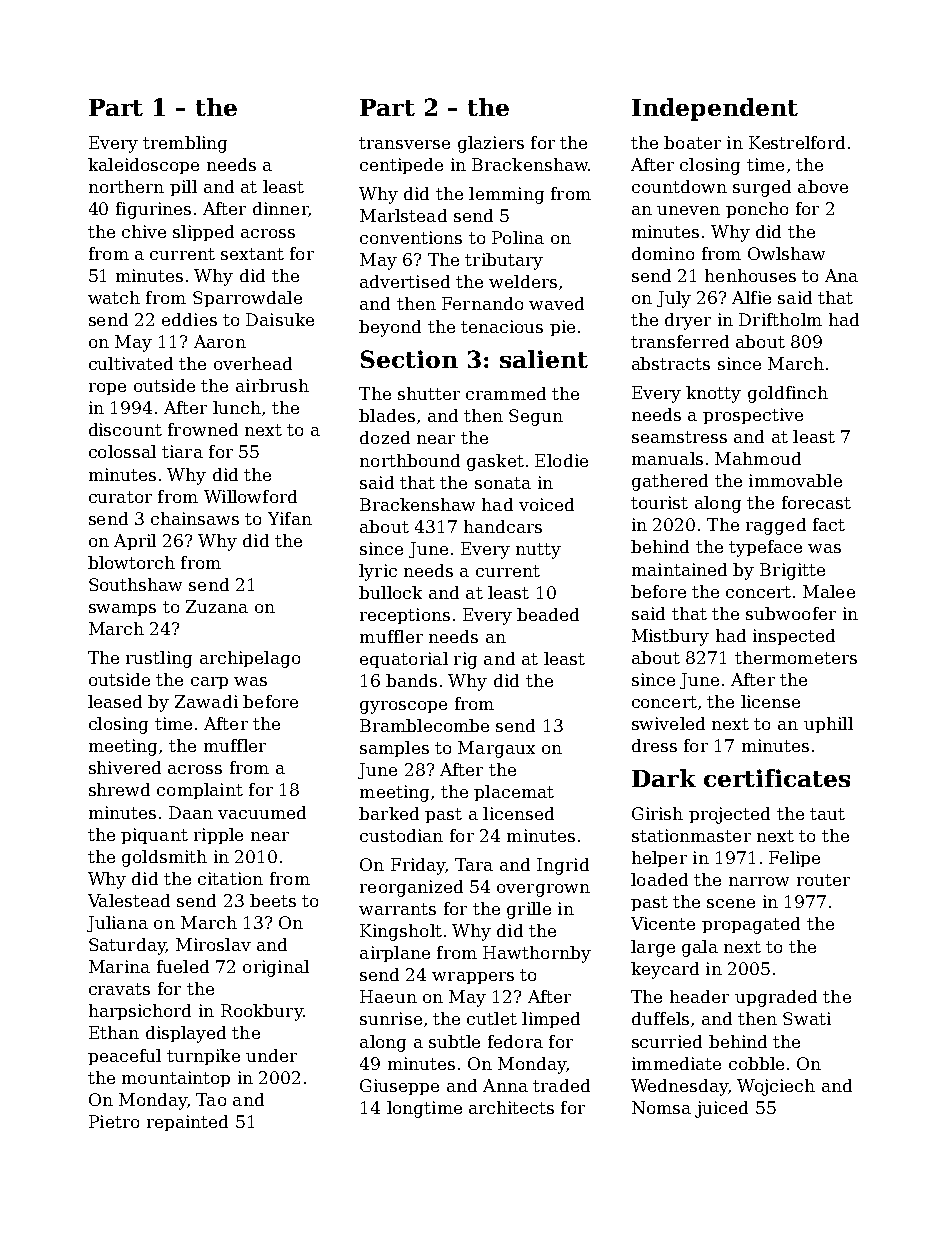 This page has width=952, height=1233. What do you see at coordinates (129, 900) in the page?
I see `Valestead` at bounding box center [129, 900].
